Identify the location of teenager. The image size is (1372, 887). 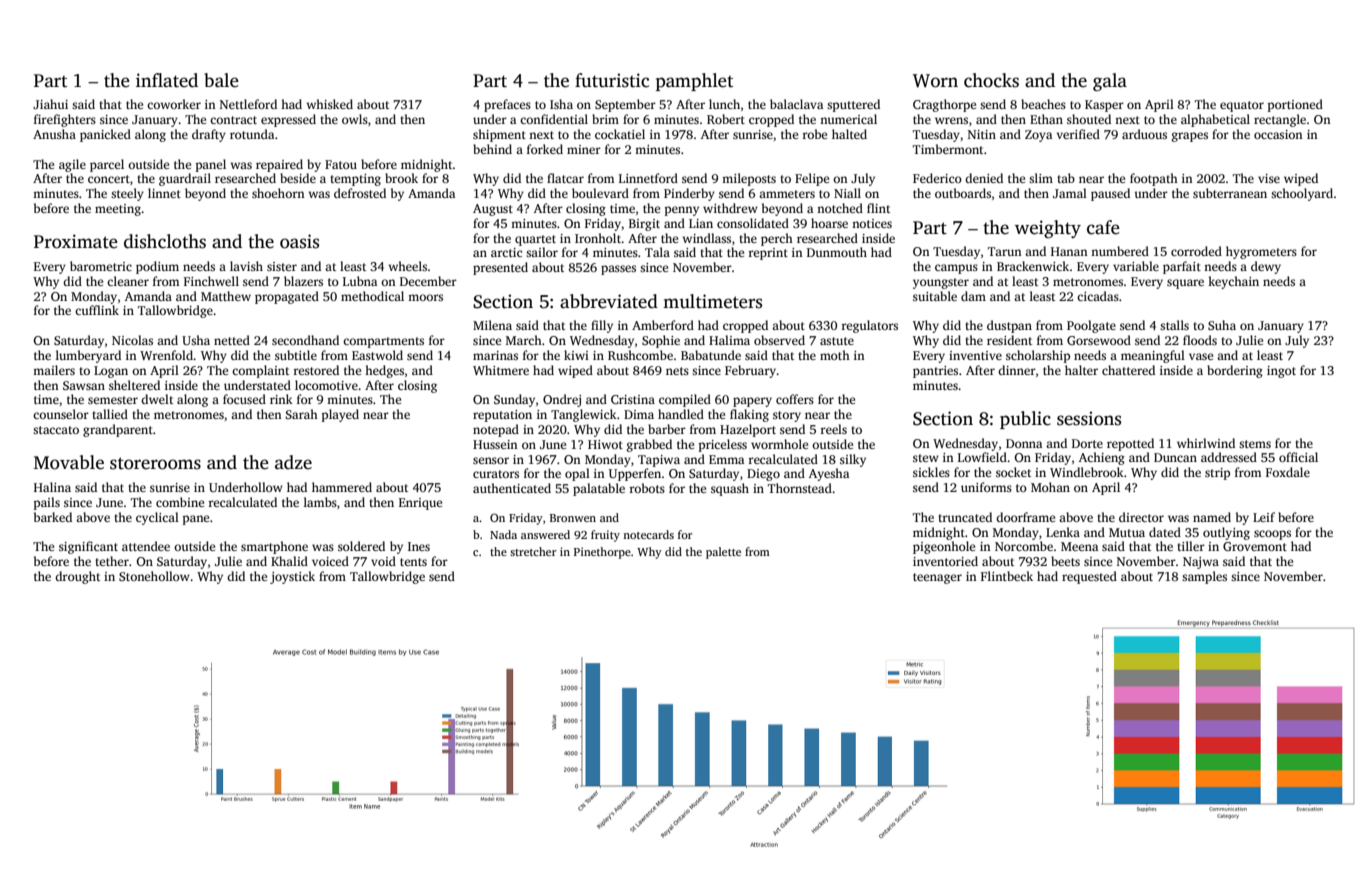
(937, 578).
